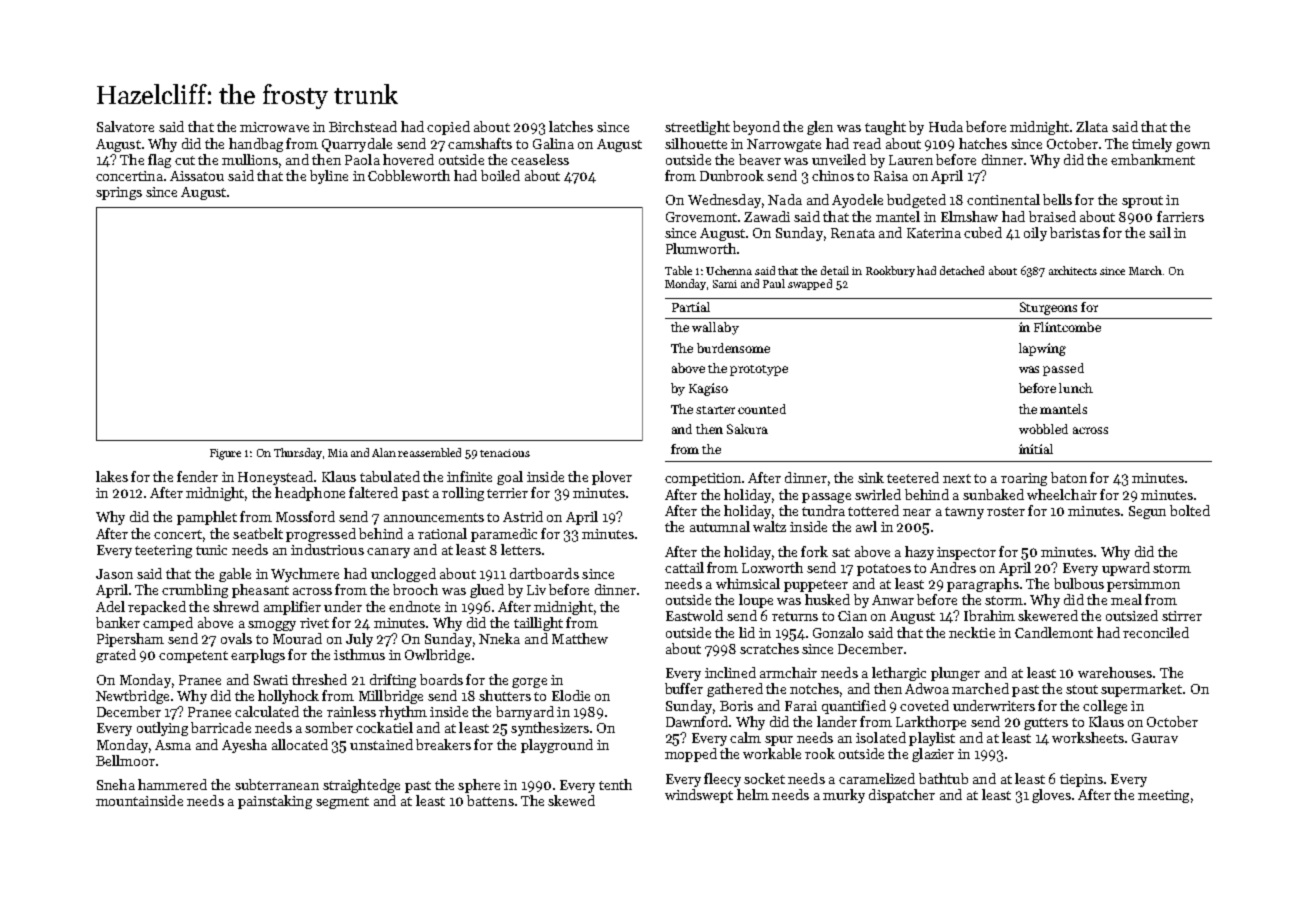 The width and height of the document is (1308, 924). What do you see at coordinates (1126, 569) in the document?
I see `upward` at bounding box center [1126, 569].
